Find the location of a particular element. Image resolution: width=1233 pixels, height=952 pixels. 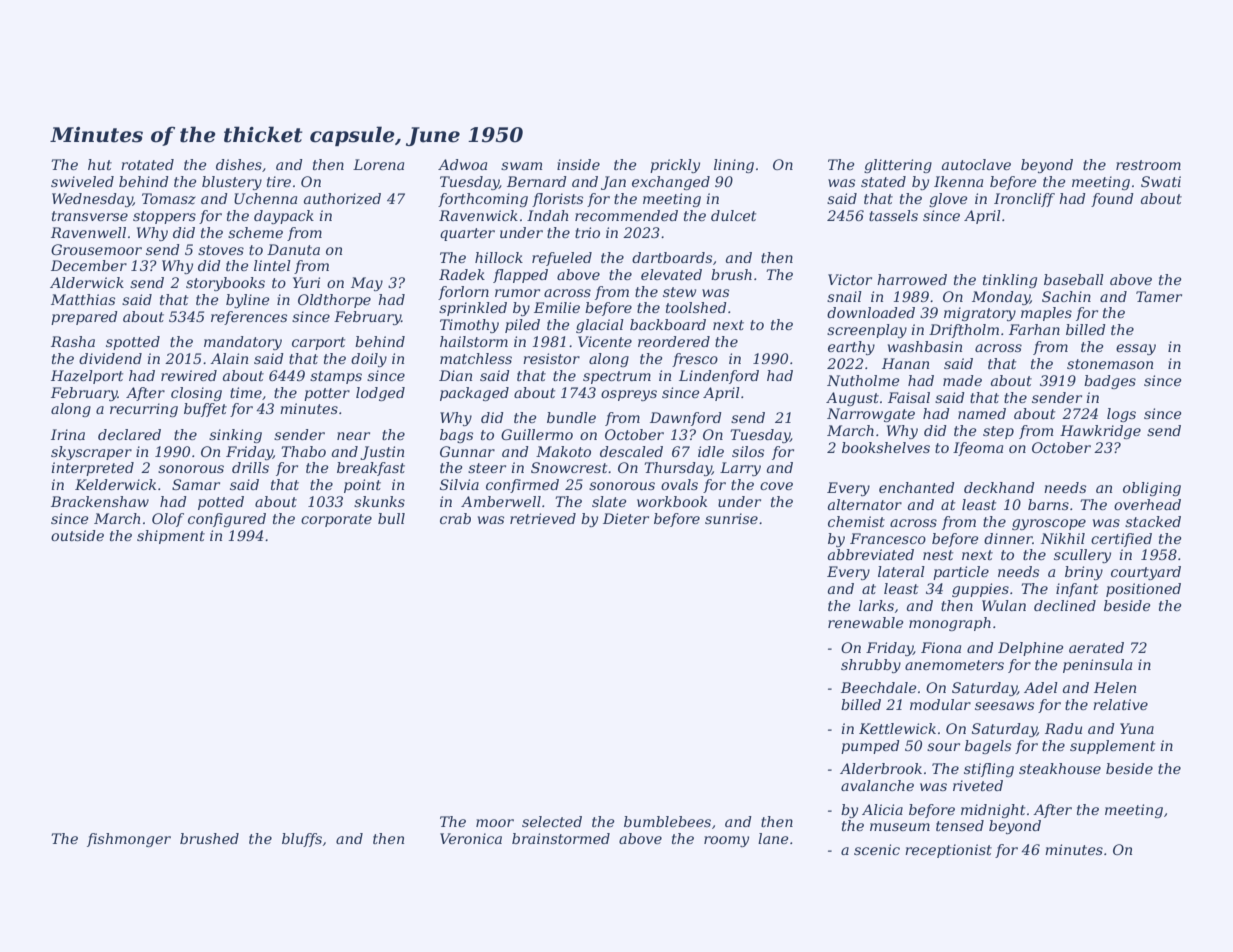

brainstormed is located at coordinates (561, 838).
